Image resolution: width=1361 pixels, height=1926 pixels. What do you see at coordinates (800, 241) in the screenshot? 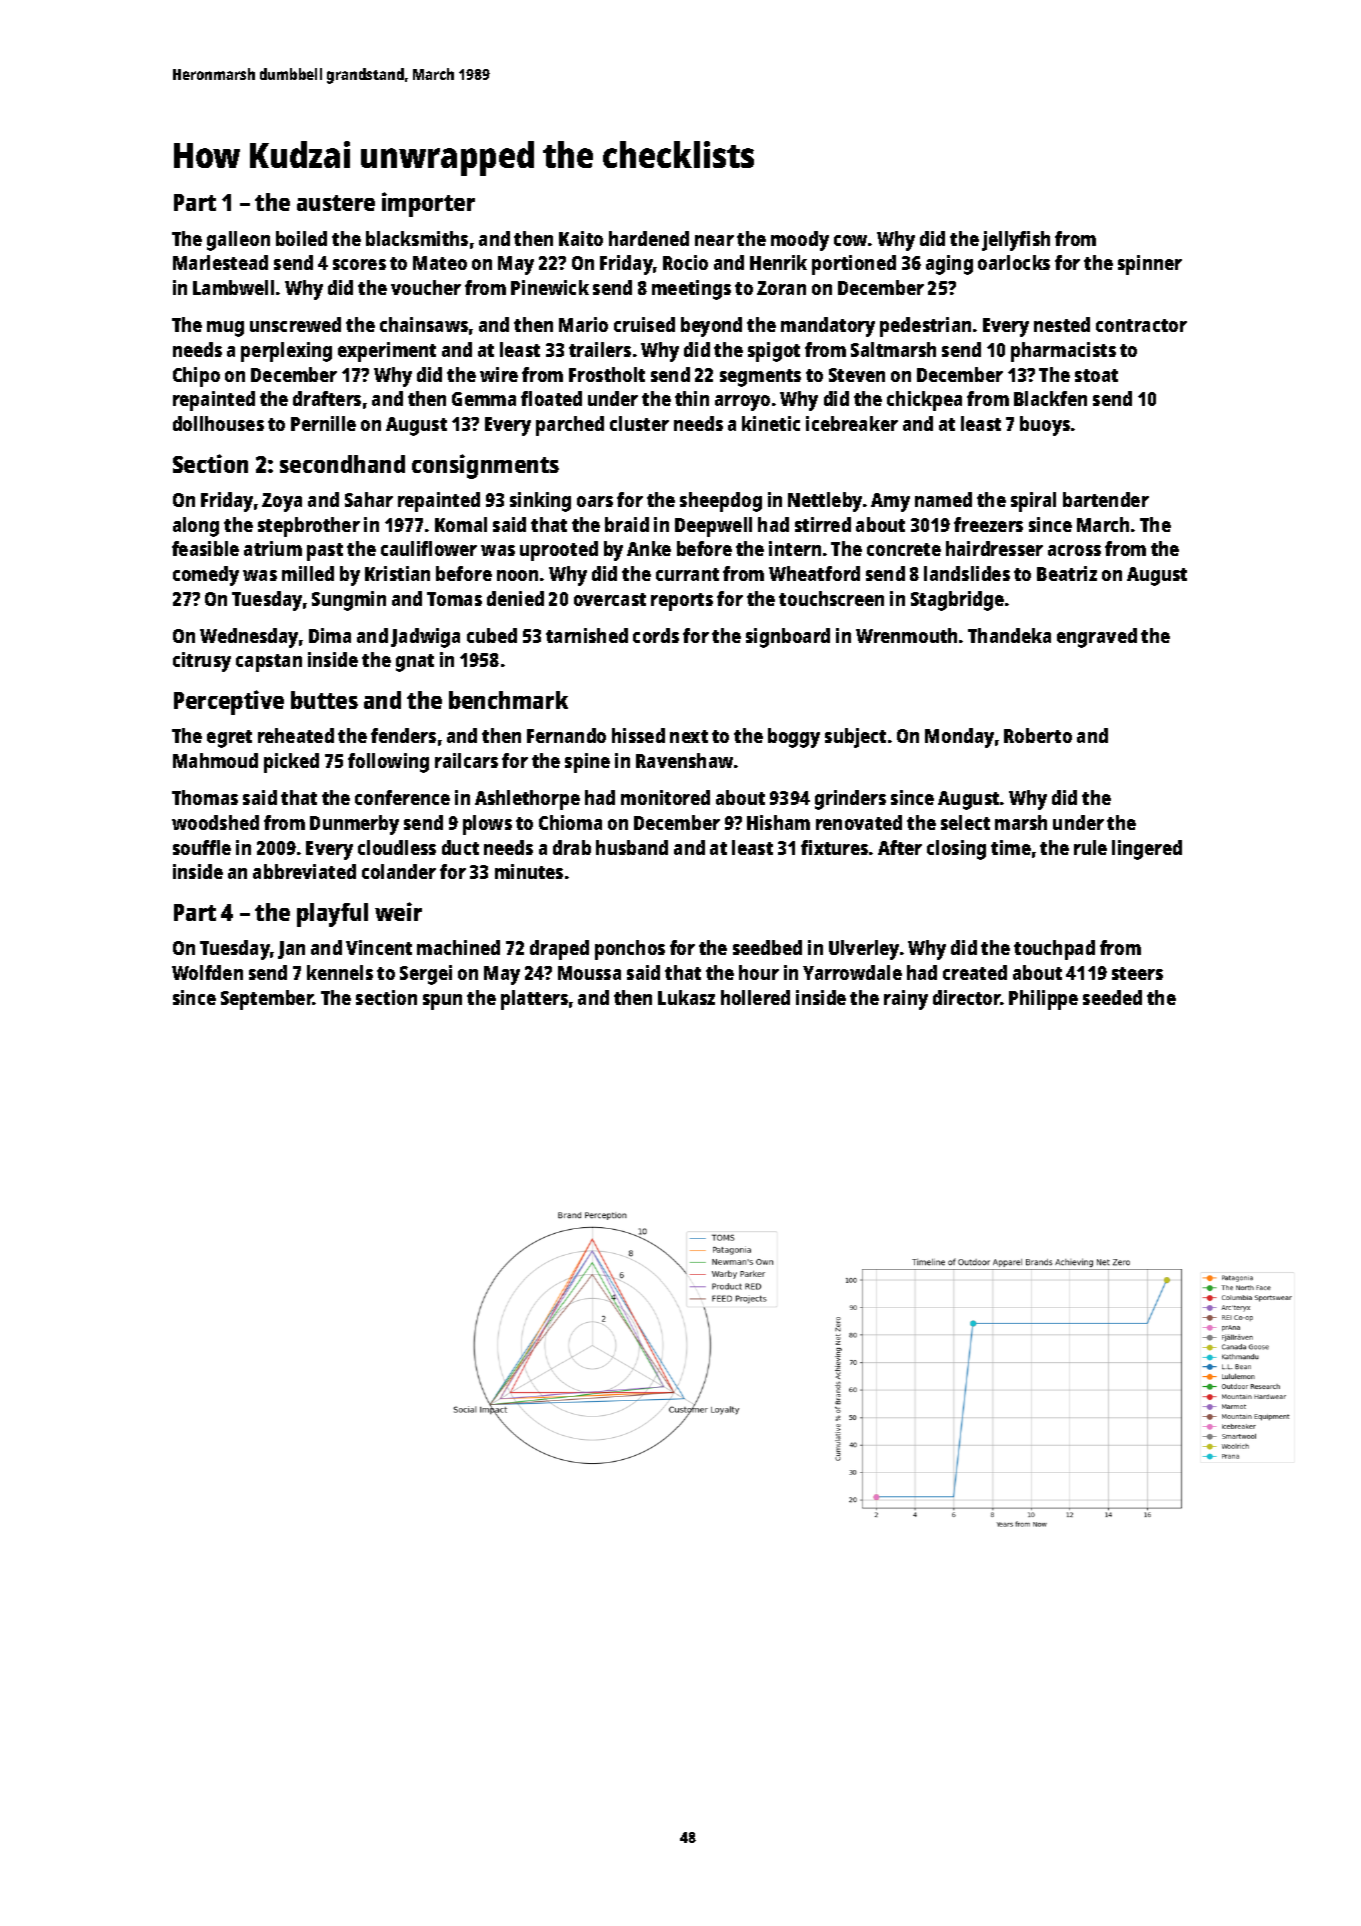
I see `moody` at bounding box center [800, 241].
